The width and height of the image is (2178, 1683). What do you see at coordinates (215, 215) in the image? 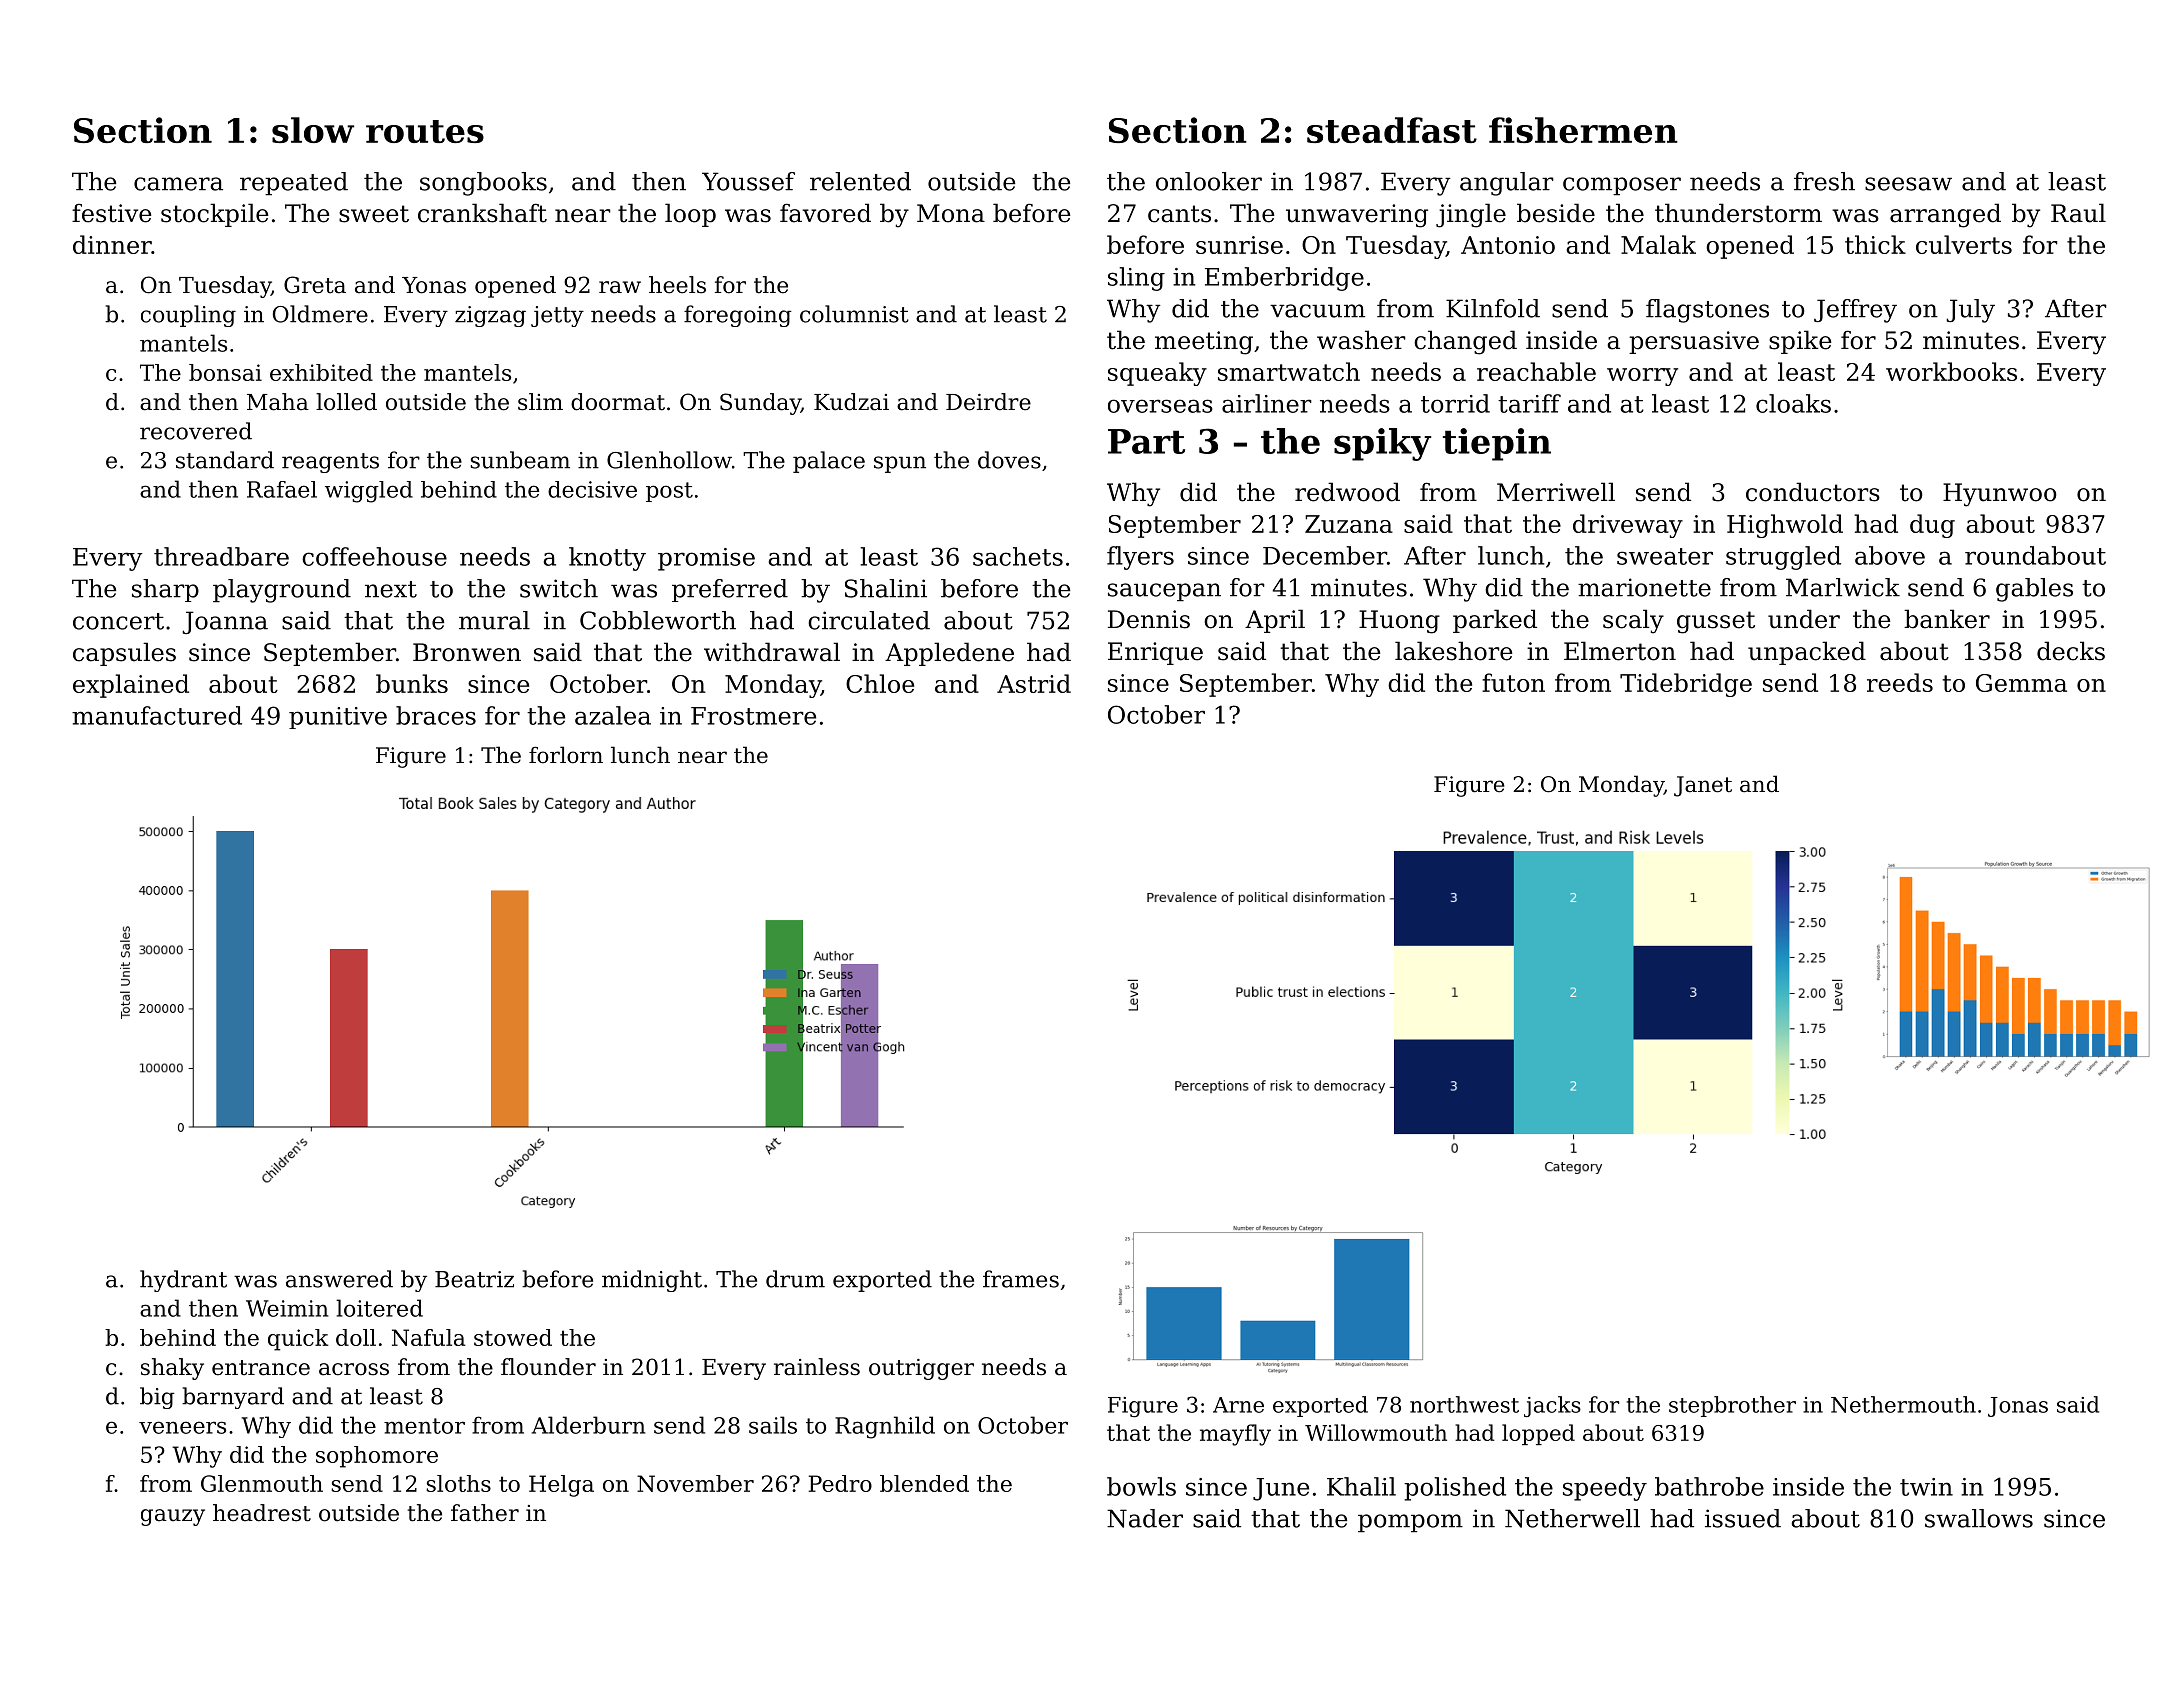
I see `stockpile` at bounding box center [215, 215].
